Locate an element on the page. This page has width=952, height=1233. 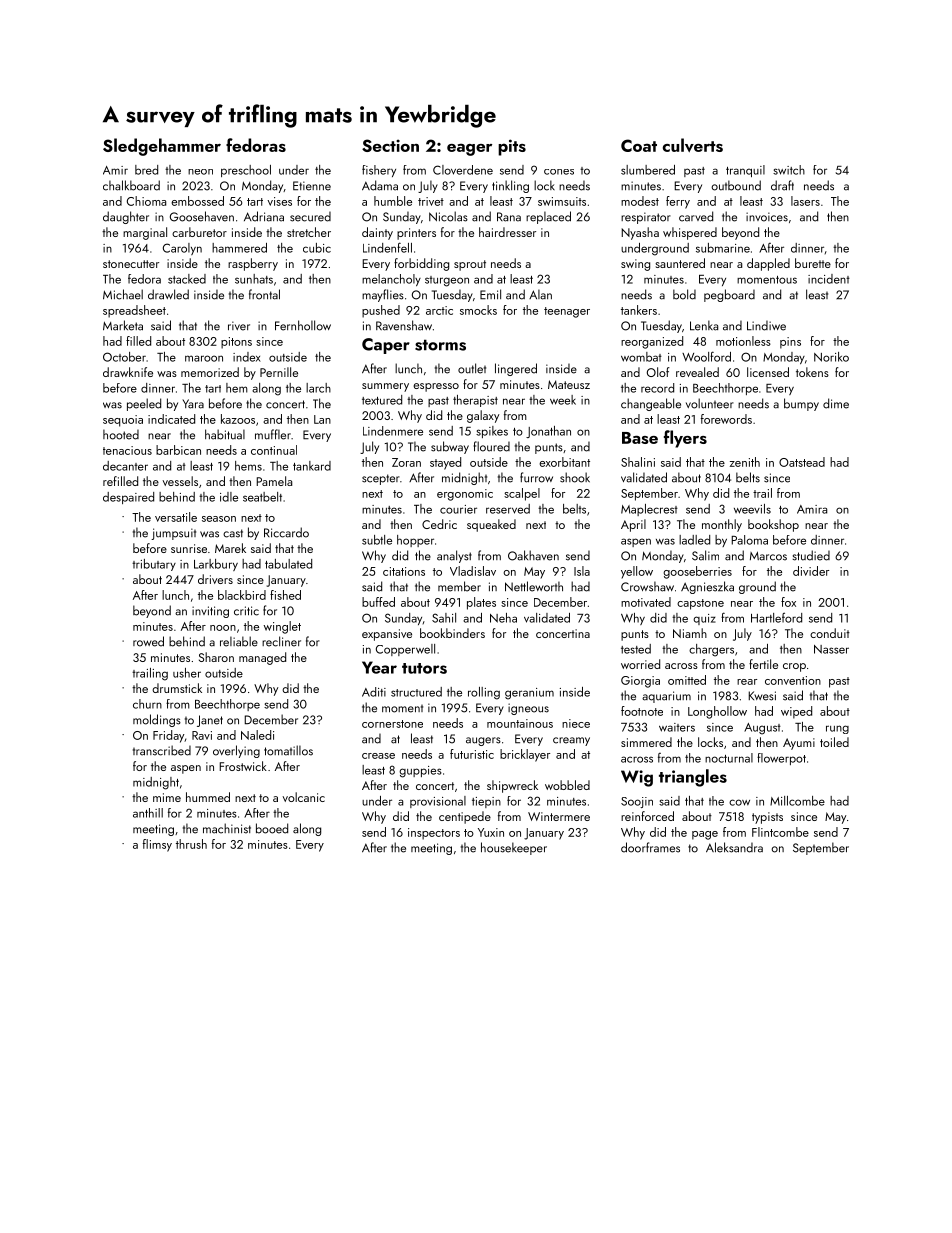
invoices is located at coordinates (767, 217).
